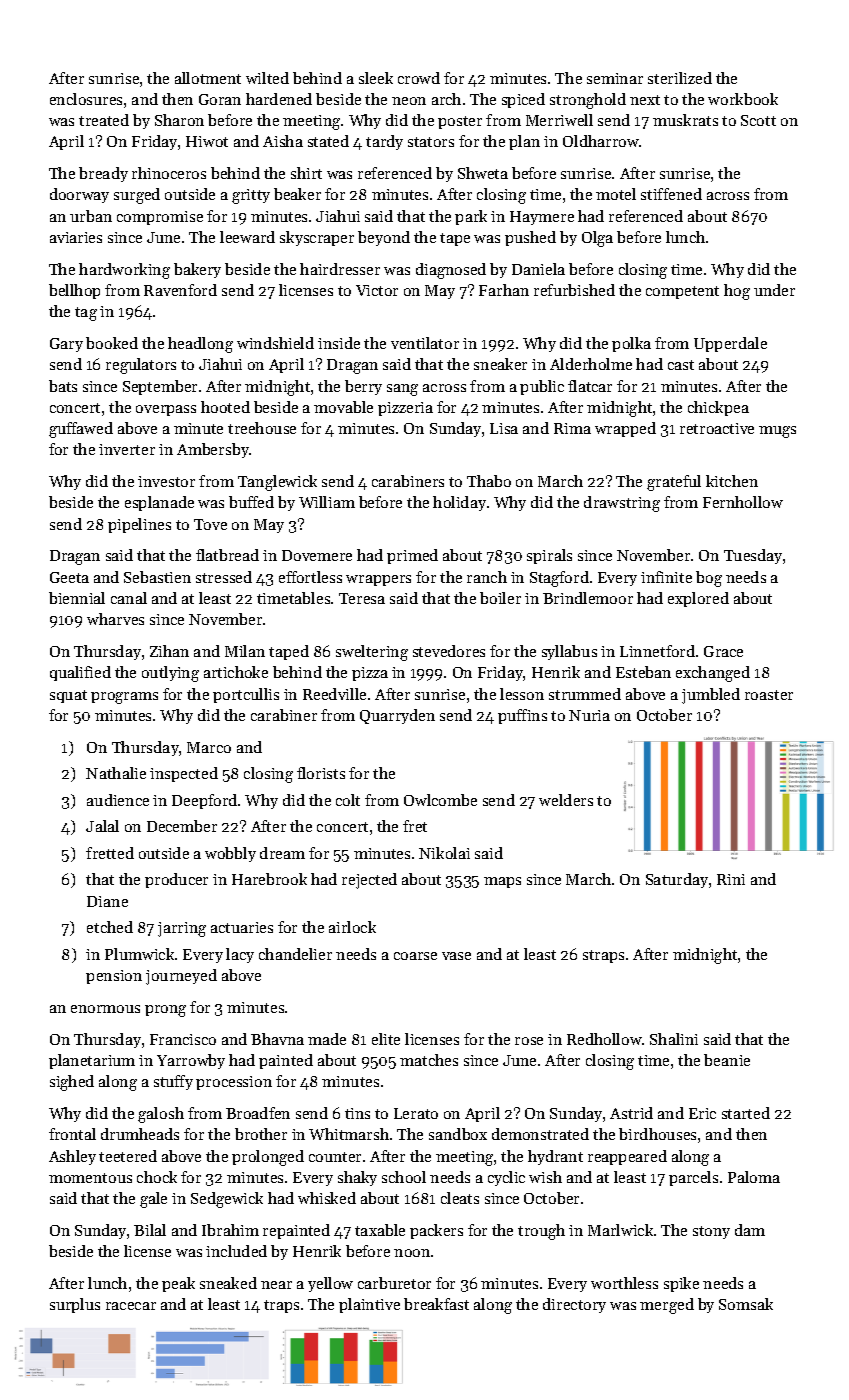 This screenshot has width=849, height=1400. I want to click on started, so click(746, 1113).
